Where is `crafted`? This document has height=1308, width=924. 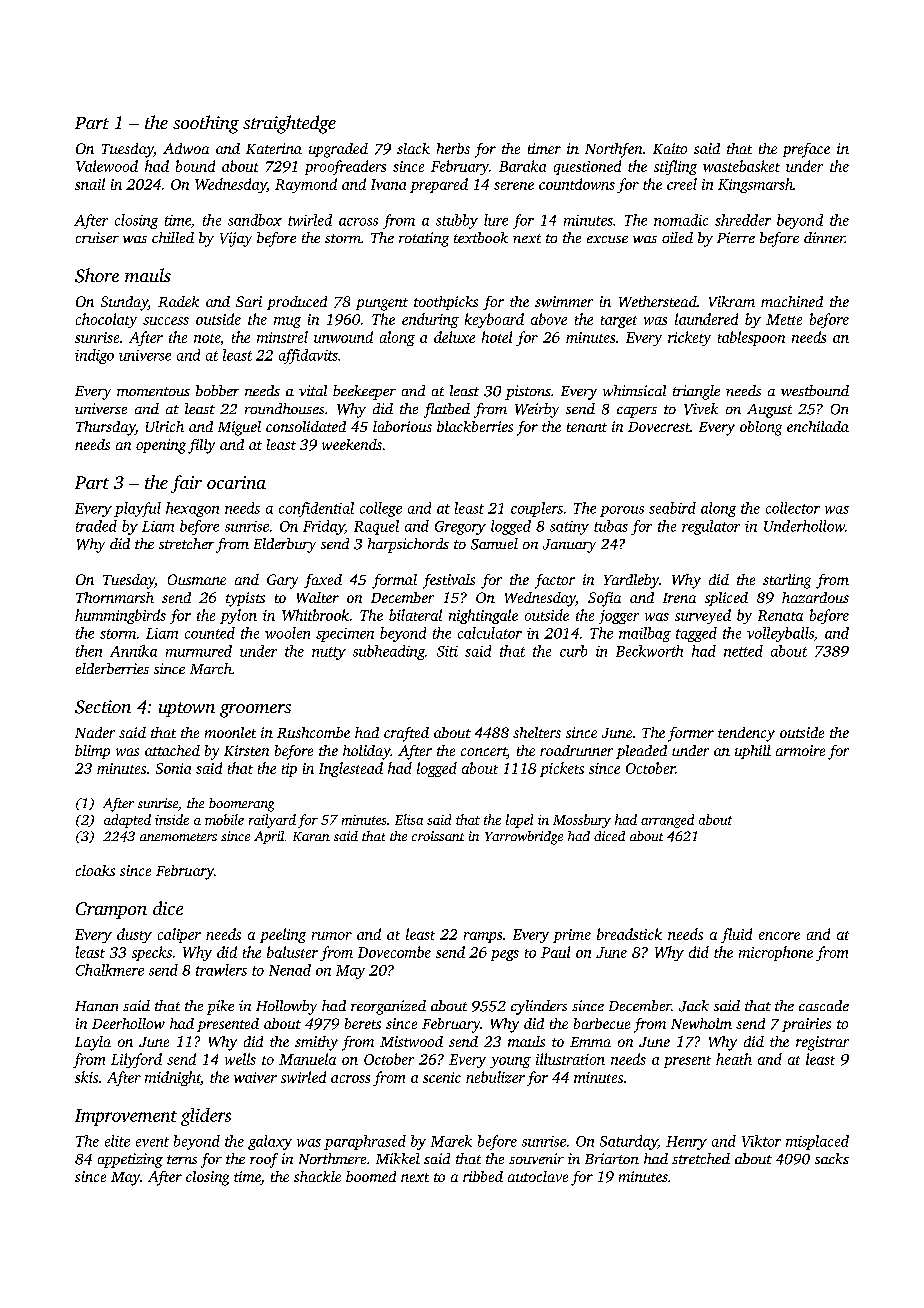
crafted is located at coordinates (406, 734).
